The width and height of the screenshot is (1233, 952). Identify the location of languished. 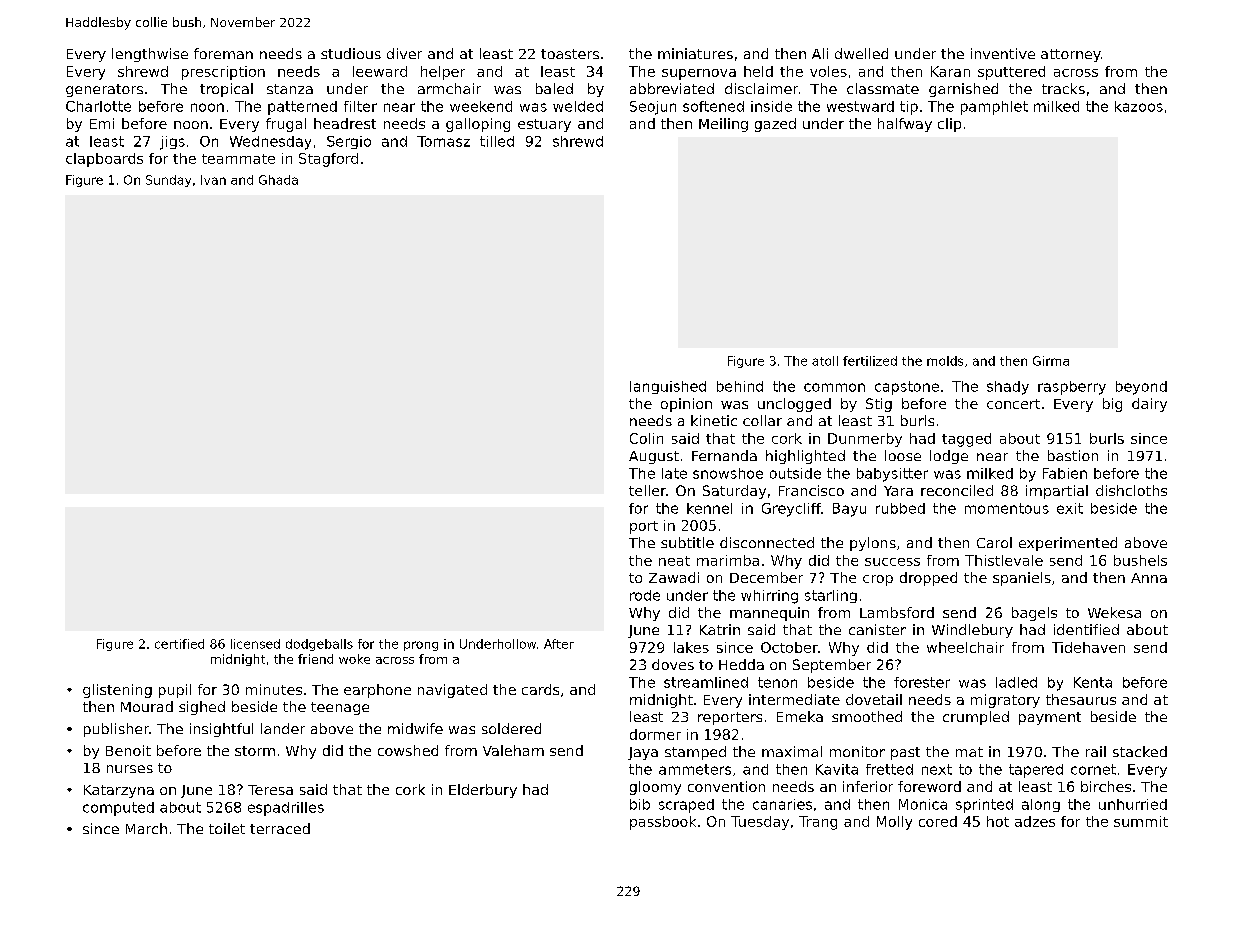
(668, 387).
